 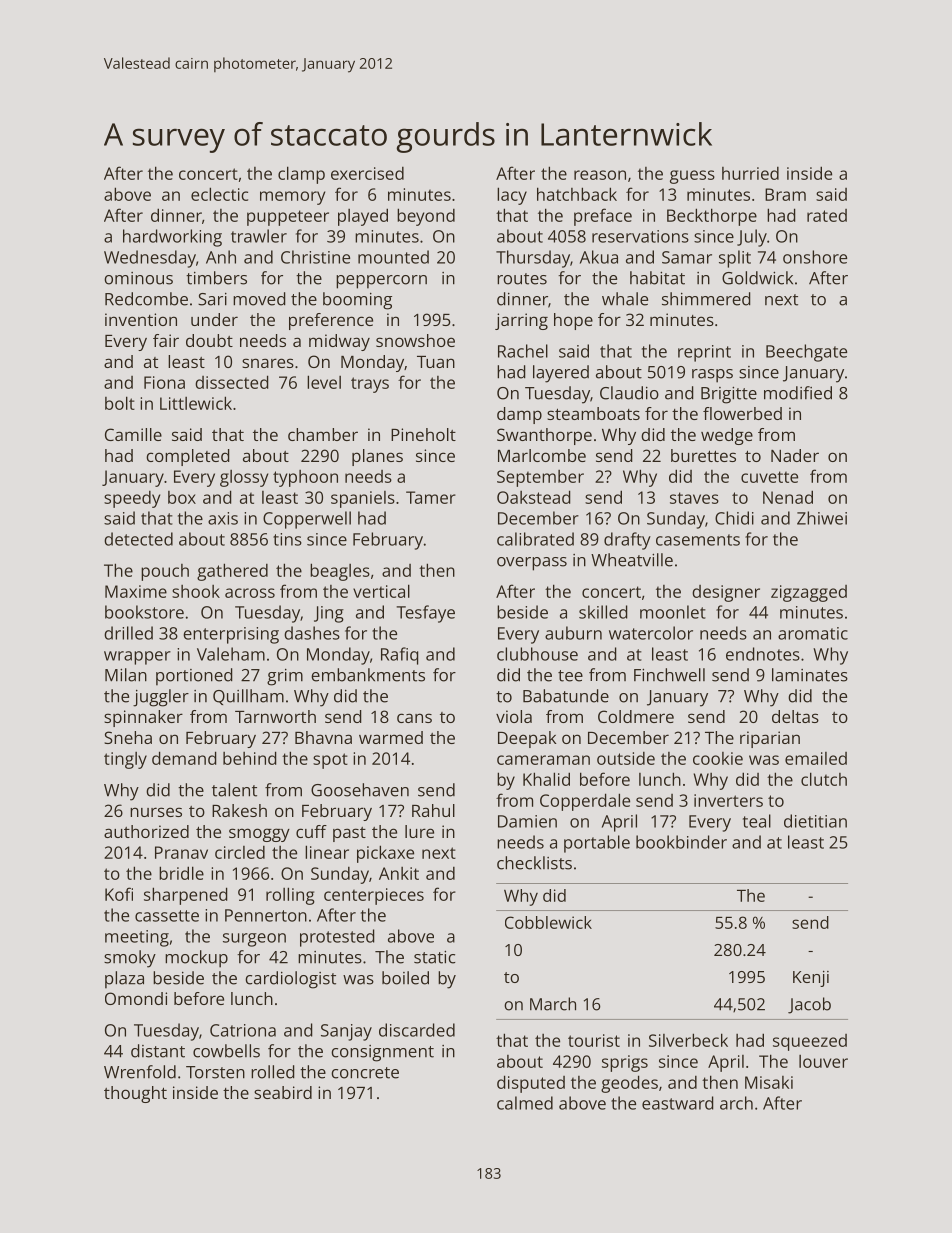 I want to click on boiled, so click(x=405, y=978).
